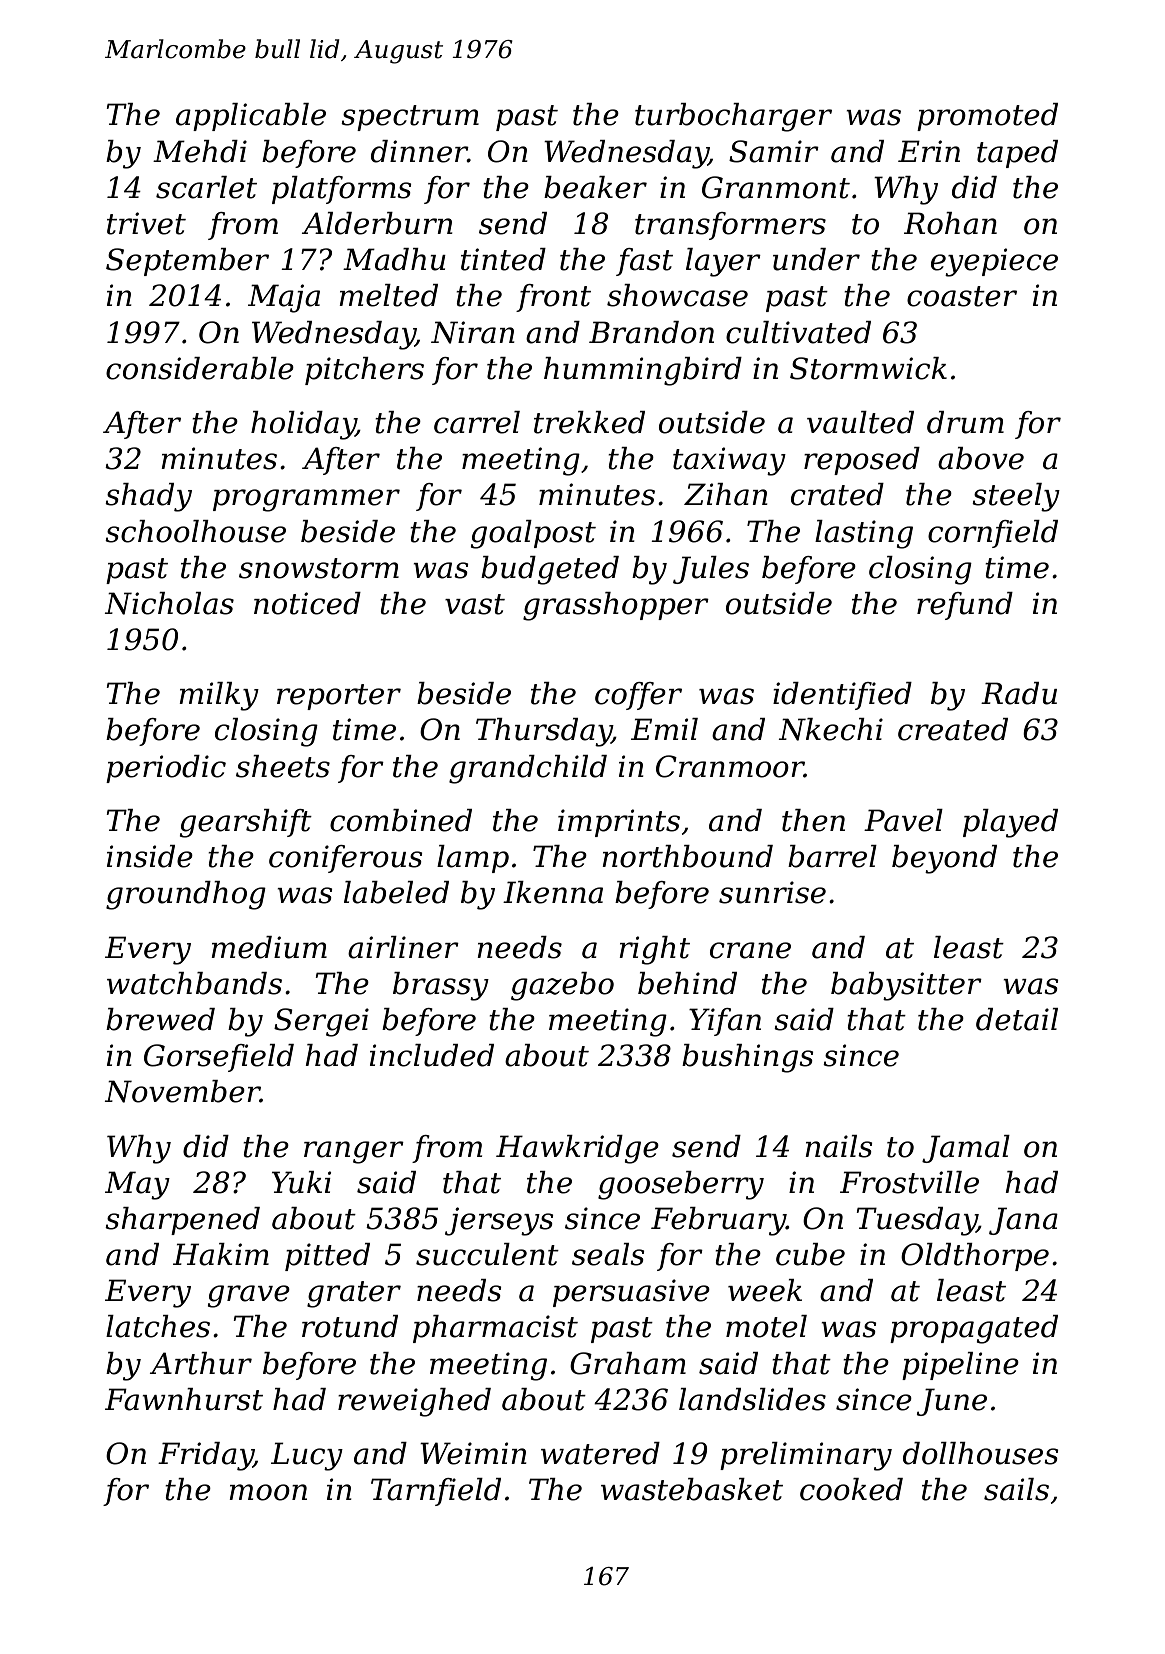 The image size is (1165, 1654). I want to click on dinner, so click(419, 151).
